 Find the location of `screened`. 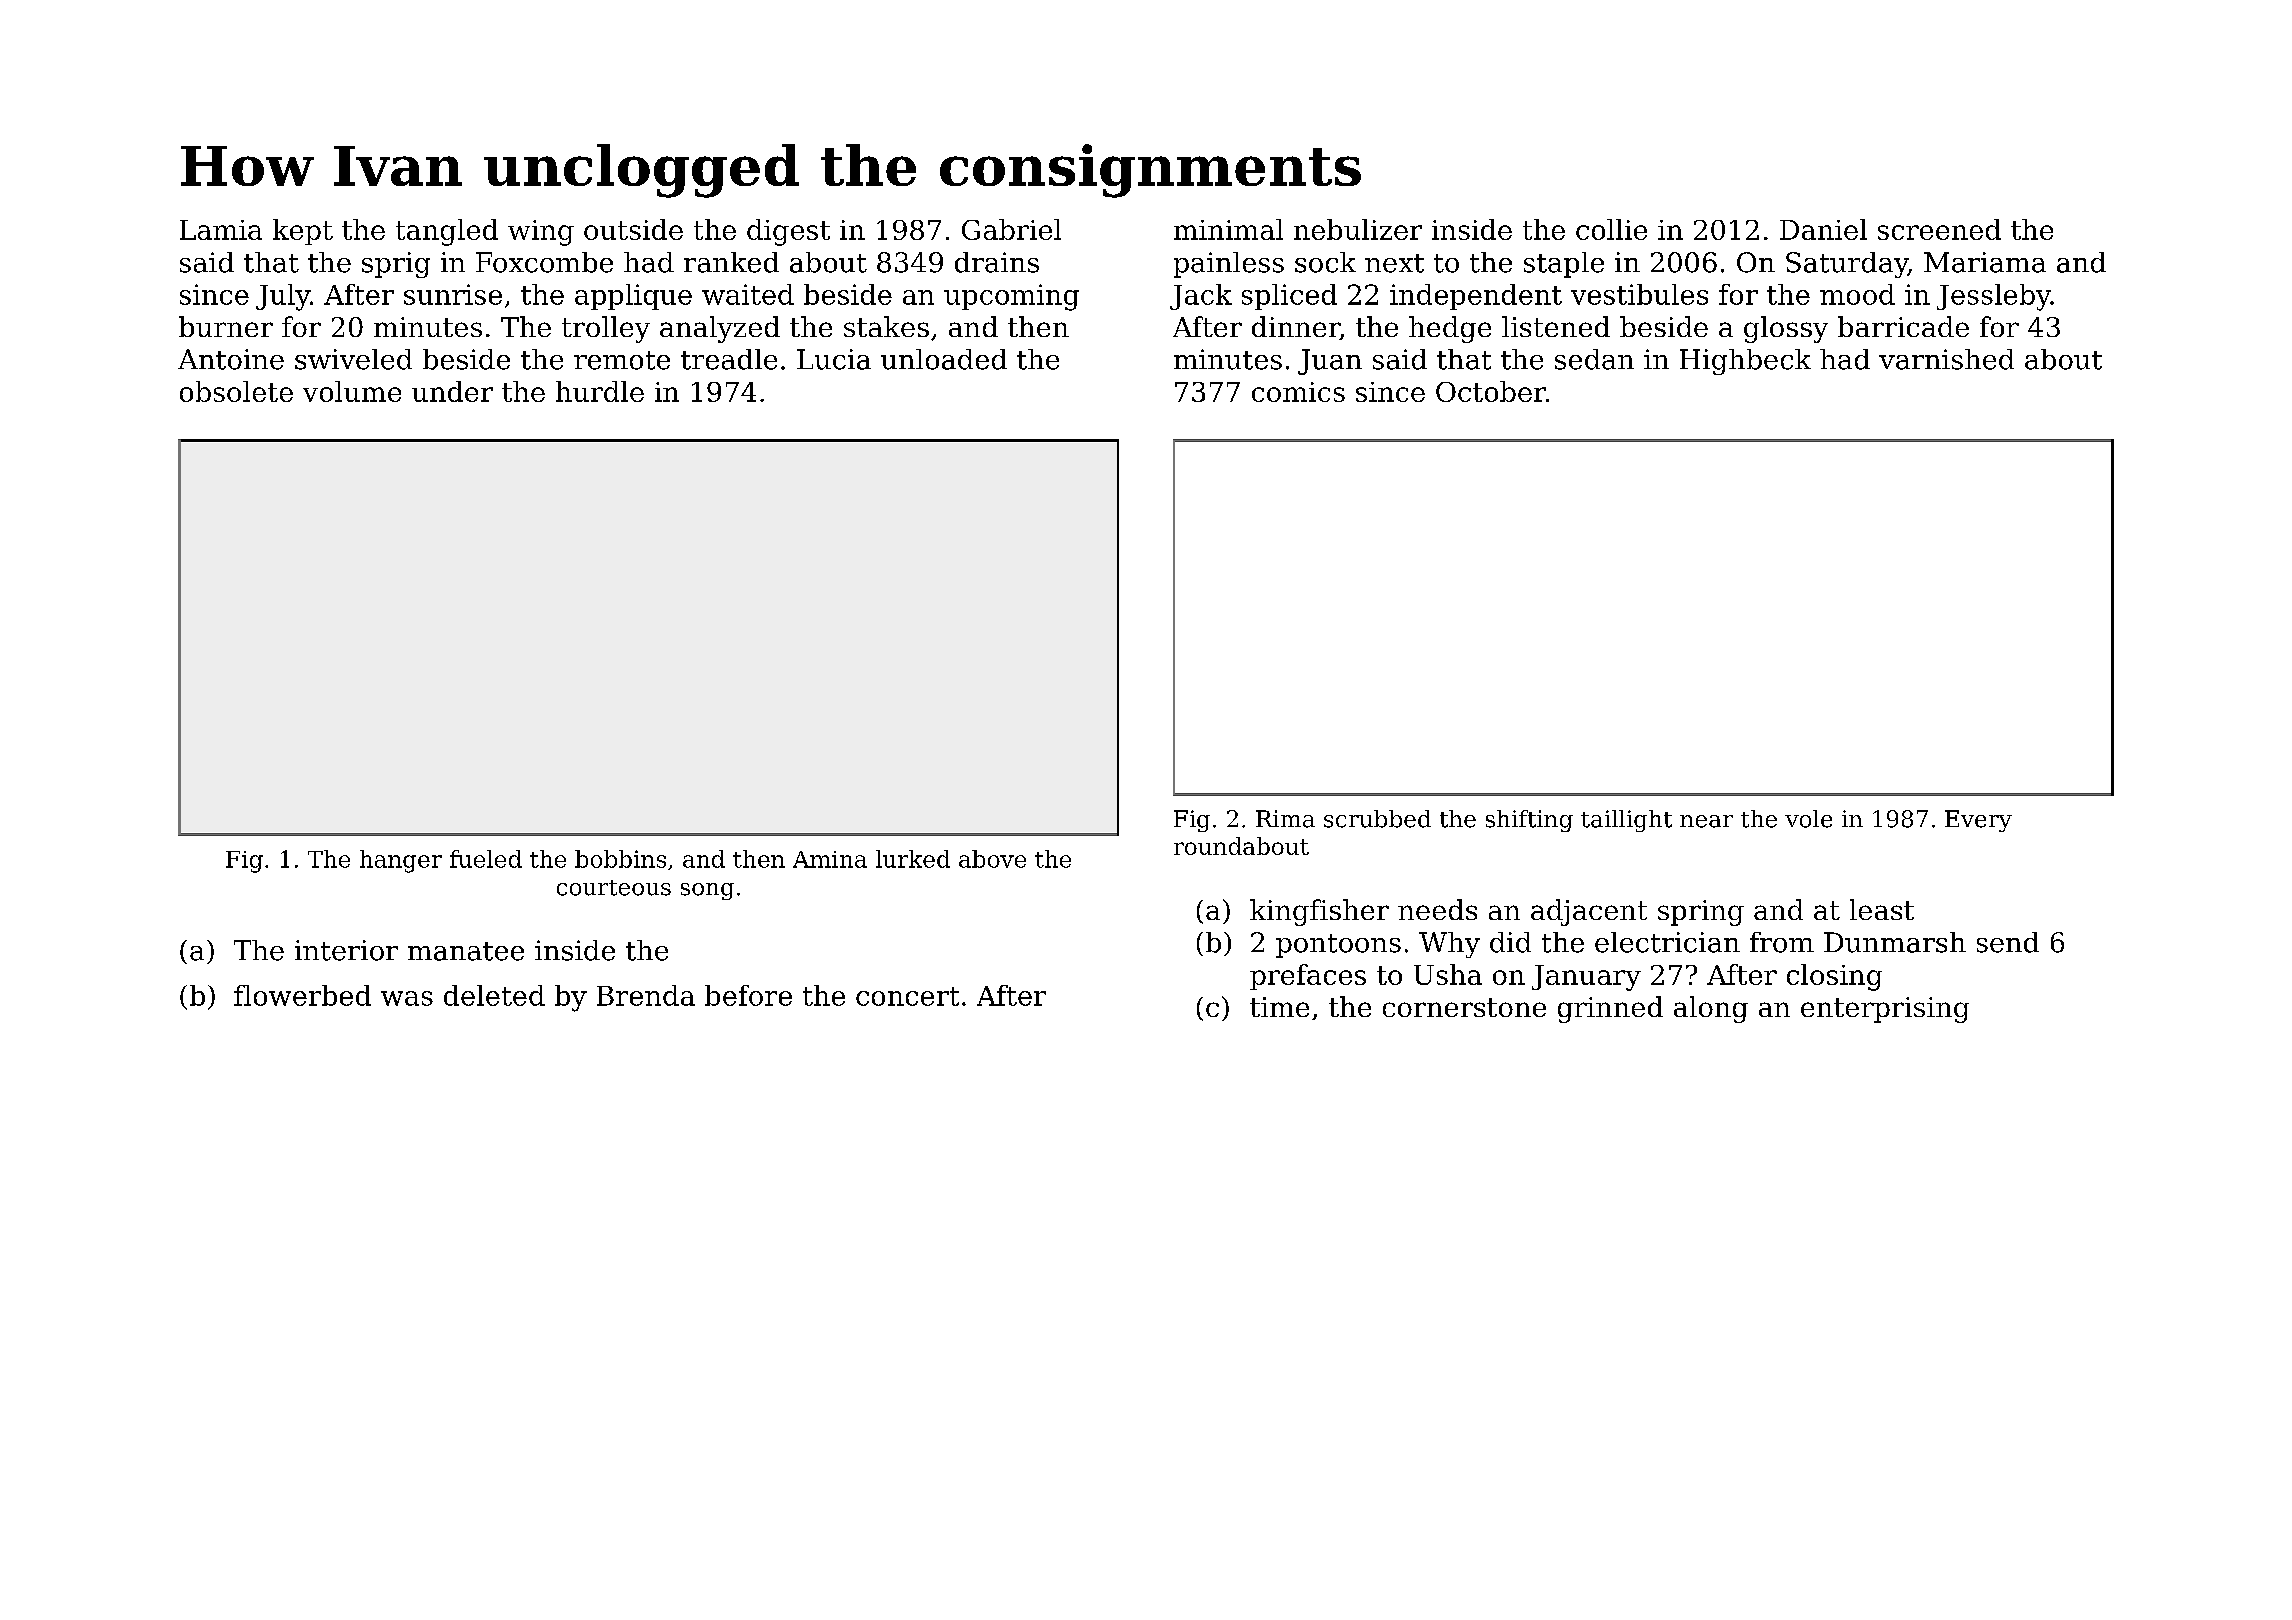

screened is located at coordinates (1939, 229).
